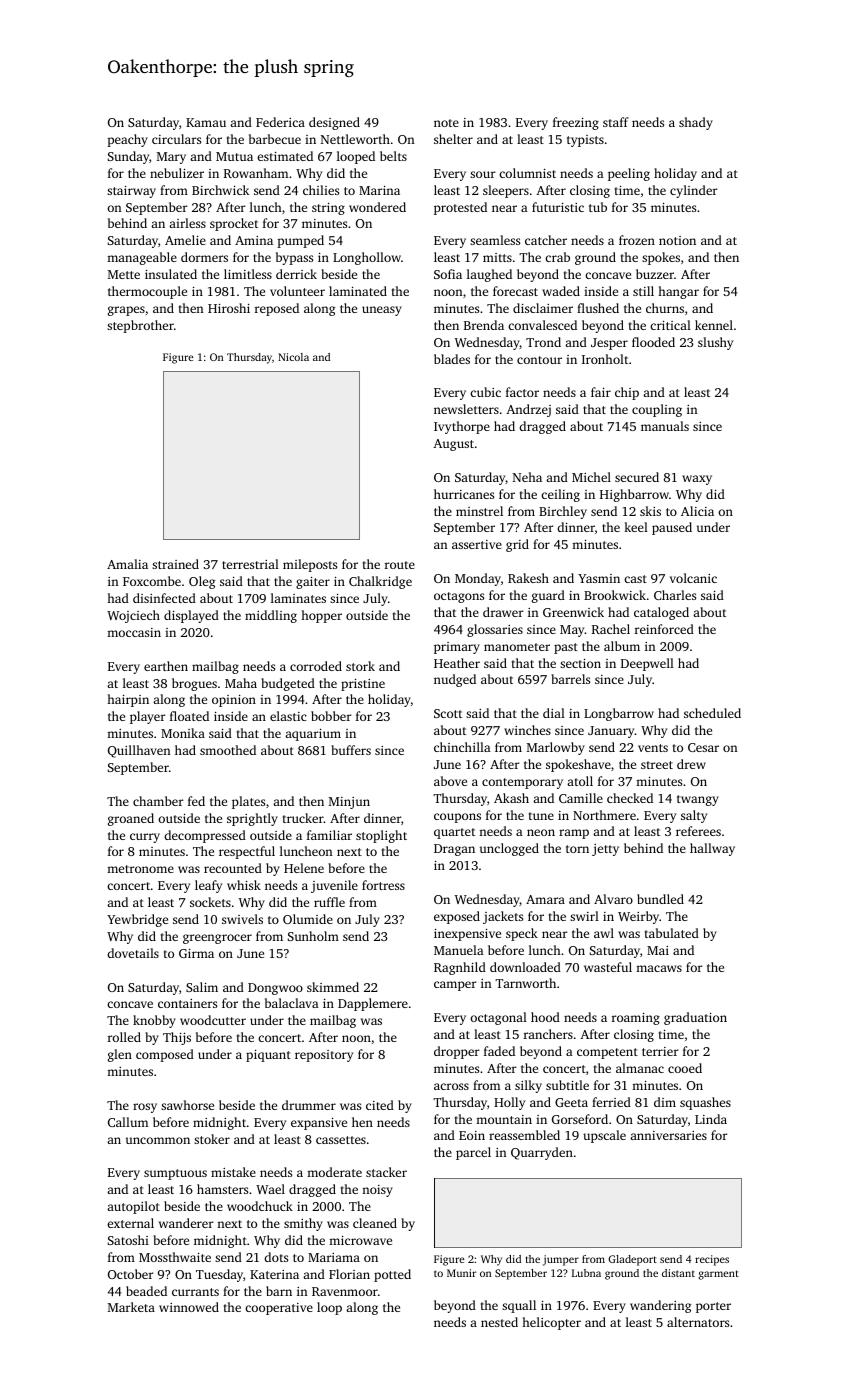 The height and width of the screenshot is (1400, 849). What do you see at coordinates (598, 207) in the screenshot?
I see `tub` at bounding box center [598, 207].
